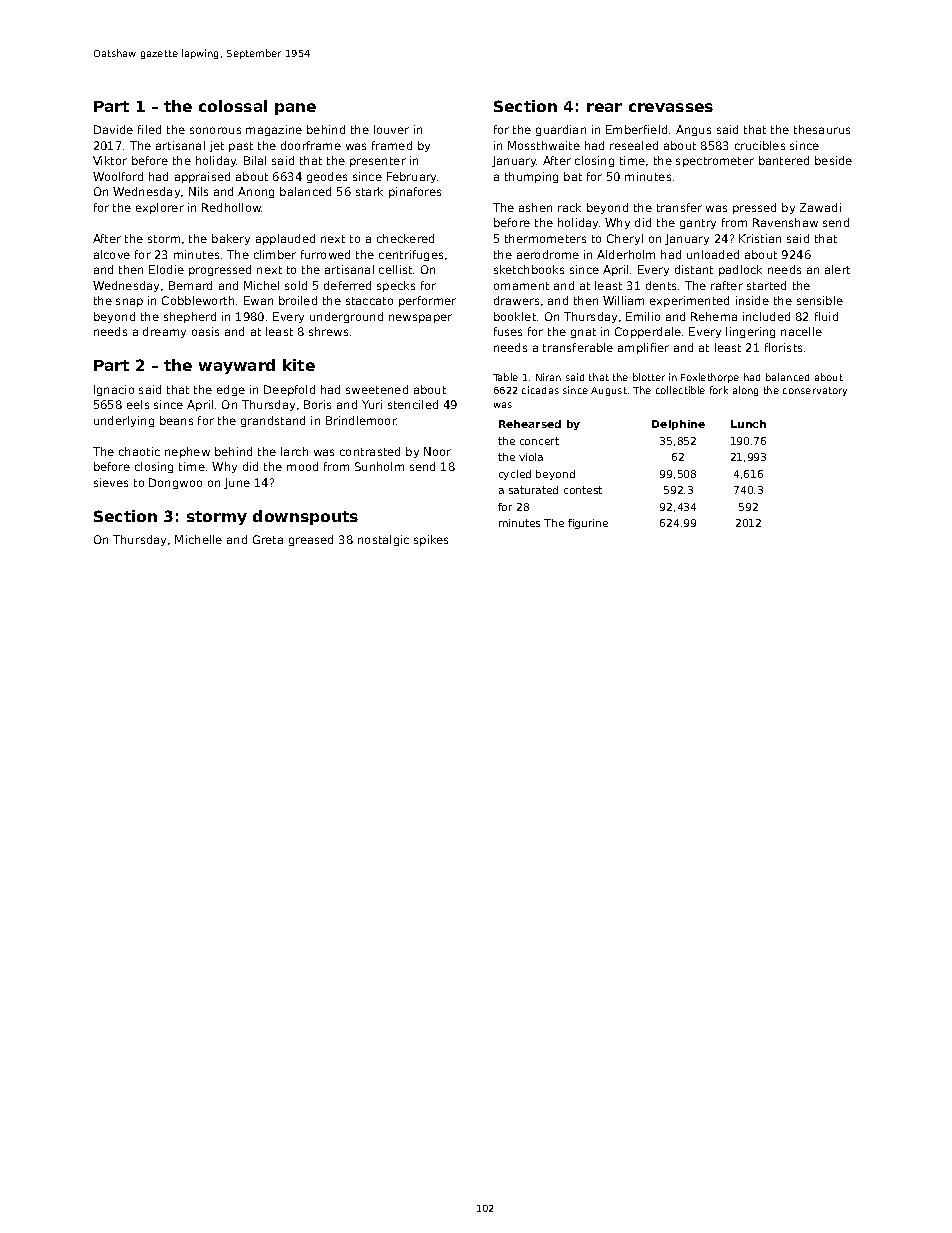 This screenshot has height=1233, width=952. I want to click on Noor, so click(437, 451).
